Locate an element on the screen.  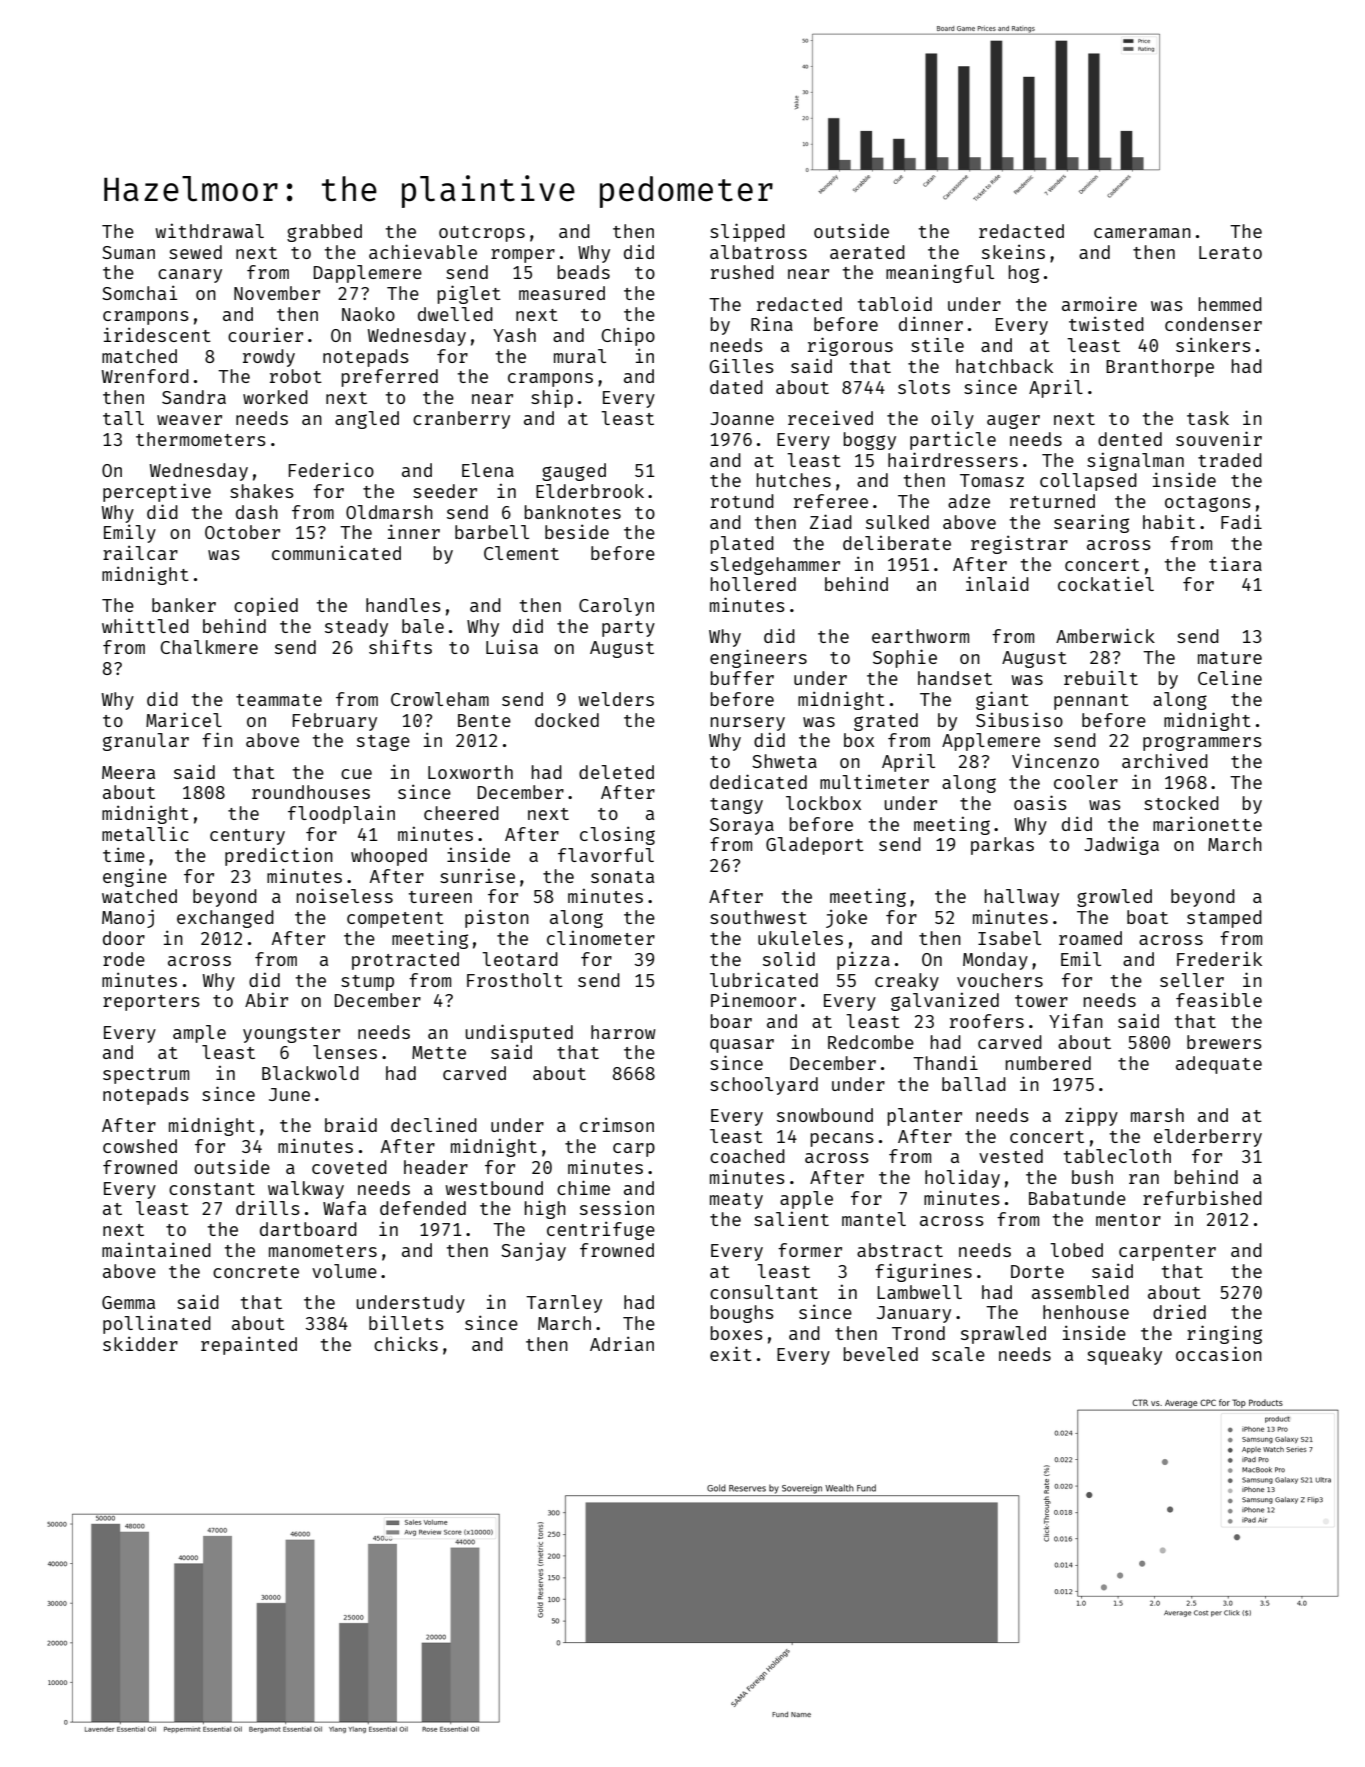
Meera is located at coordinates (128, 772).
